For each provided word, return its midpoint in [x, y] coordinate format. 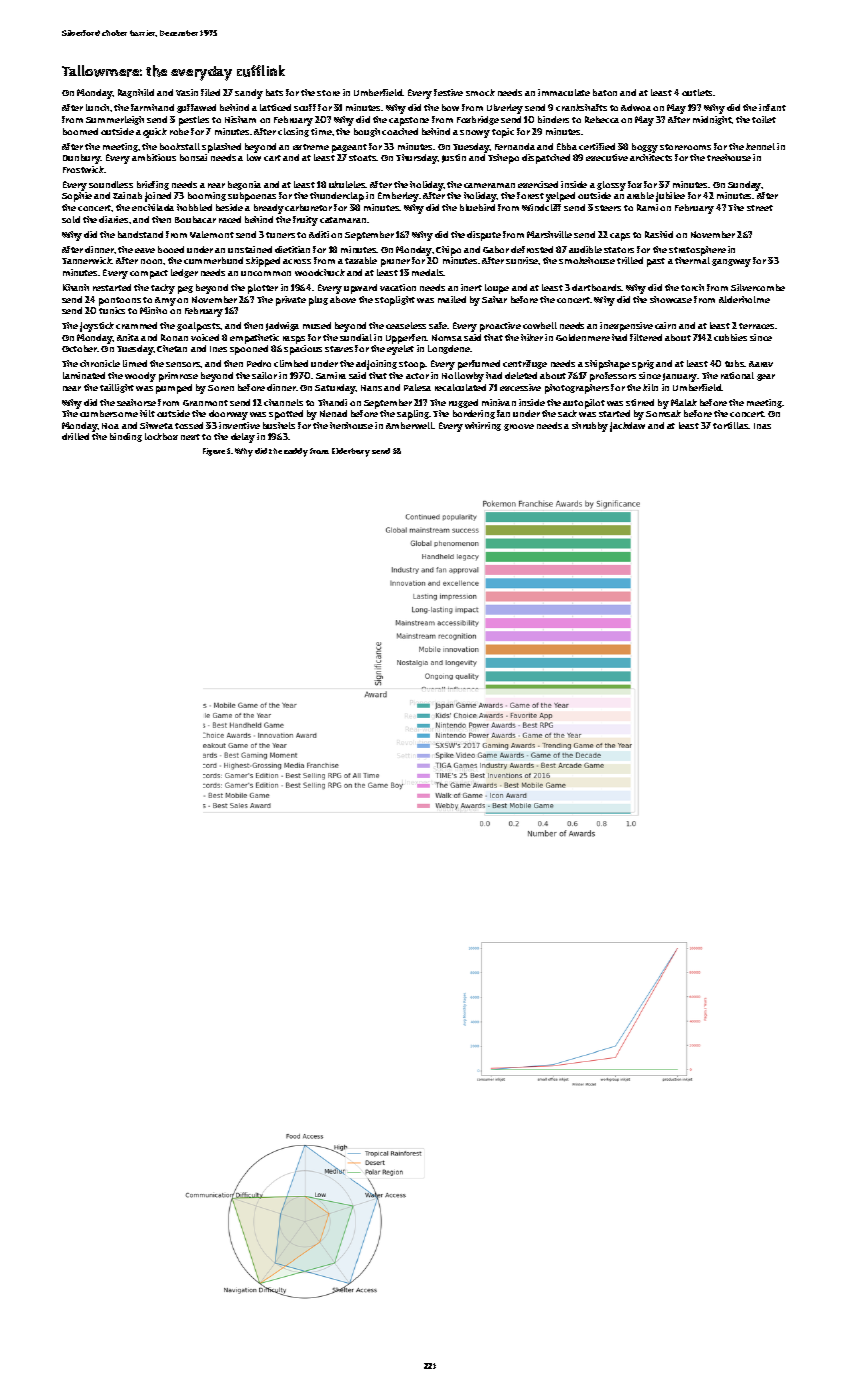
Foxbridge [478, 120]
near [72, 388]
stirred [640, 402]
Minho [153, 310]
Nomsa [447, 337]
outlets [698, 92]
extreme [311, 147]
